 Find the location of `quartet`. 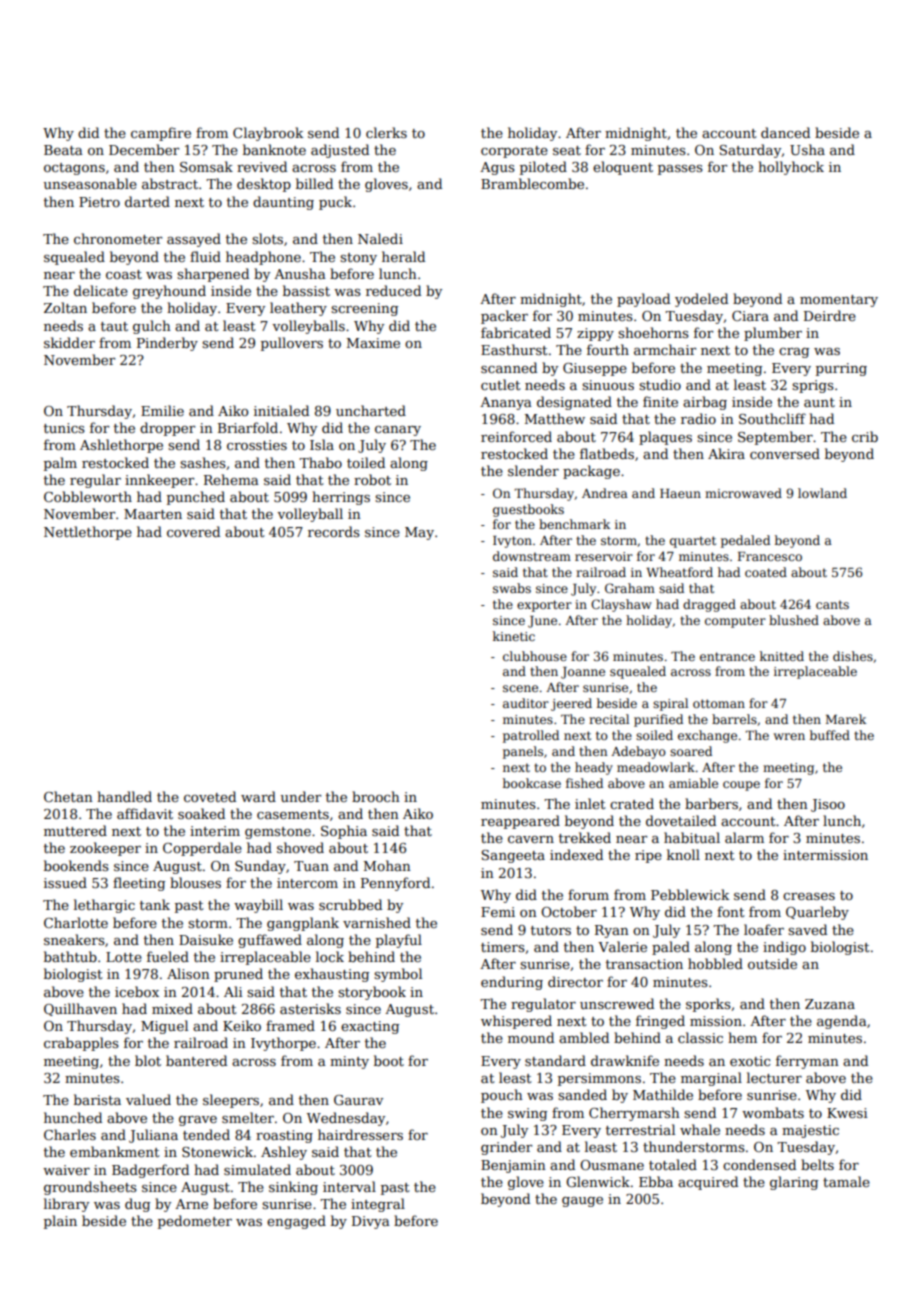

quartet is located at coordinates (693, 542).
